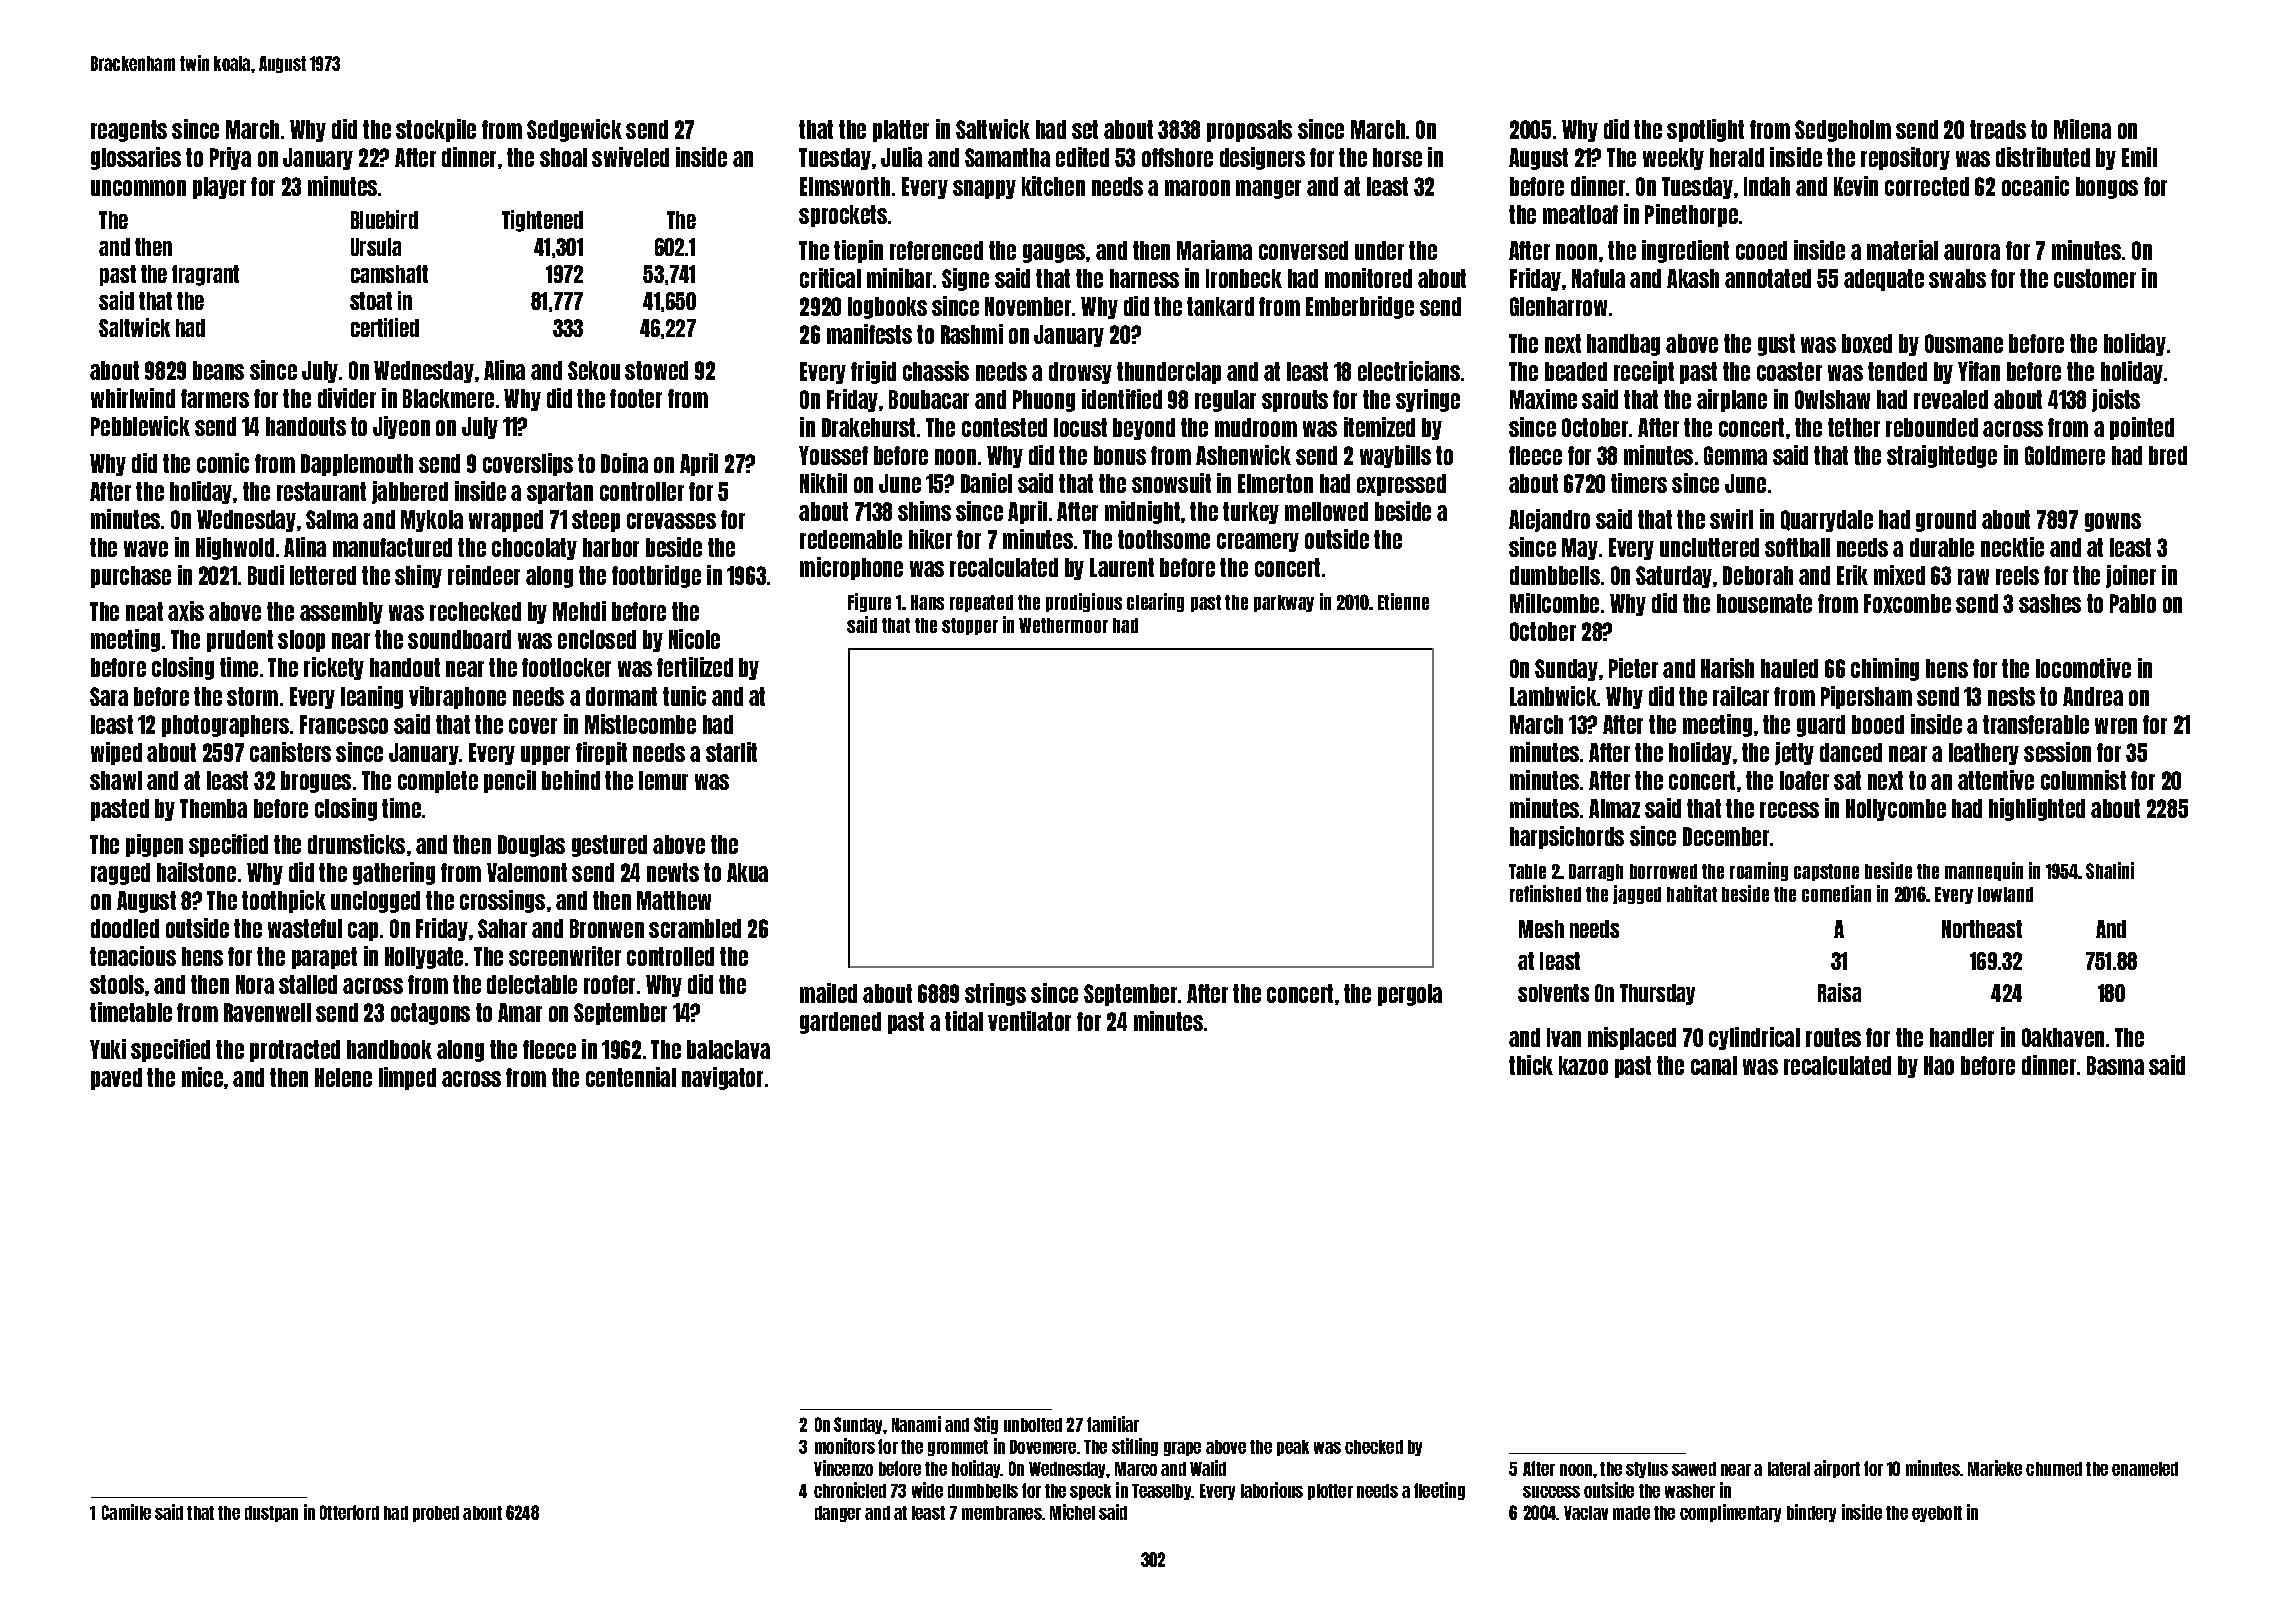  I want to click on Pinethorpe, so click(1691, 215).
